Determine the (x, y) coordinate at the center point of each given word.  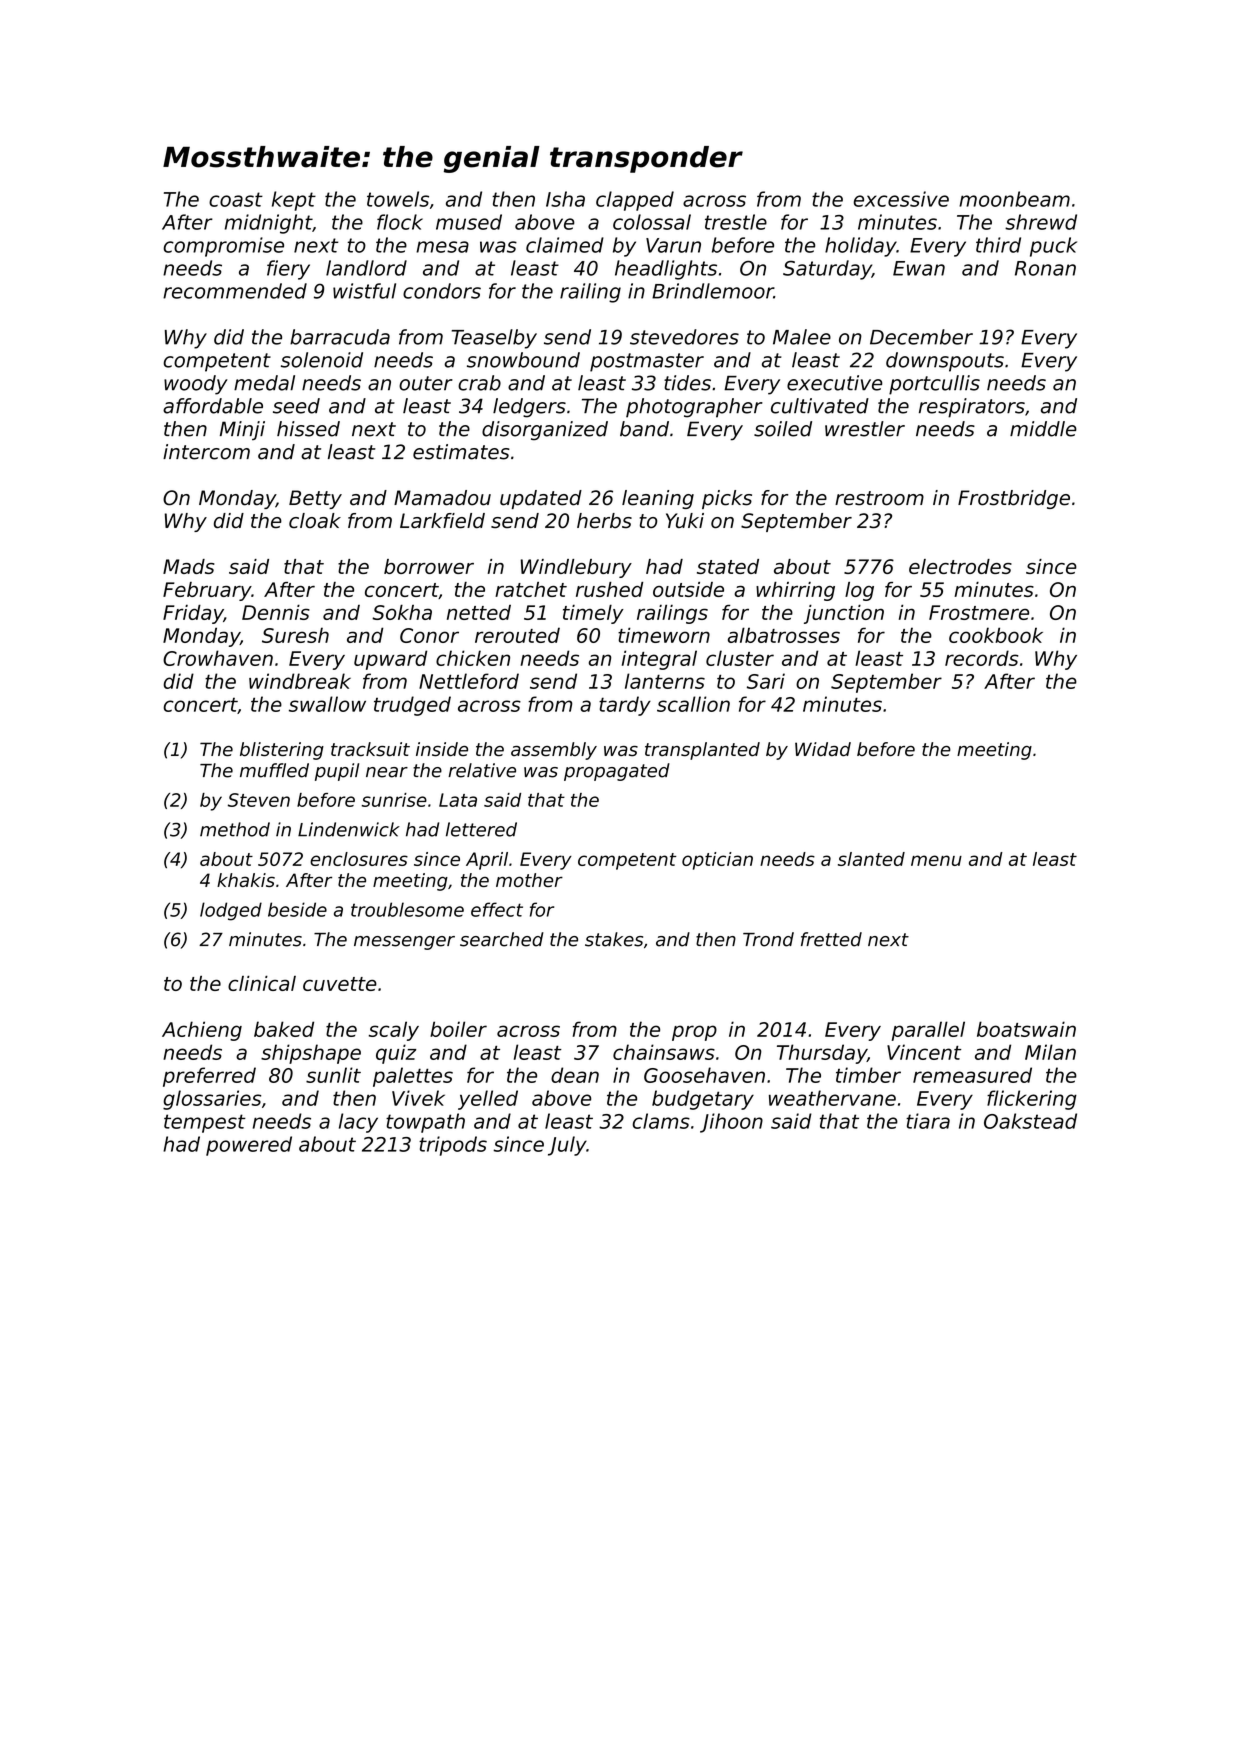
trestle (736, 222)
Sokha (402, 612)
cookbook (996, 635)
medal (264, 383)
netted (479, 612)
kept (294, 201)
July (567, 1146)
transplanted (702, 751)
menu (936, 860)
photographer (694, 408)
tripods (453, 1146)
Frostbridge (1014, 499)
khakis (246, 880)
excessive (901, 199)
